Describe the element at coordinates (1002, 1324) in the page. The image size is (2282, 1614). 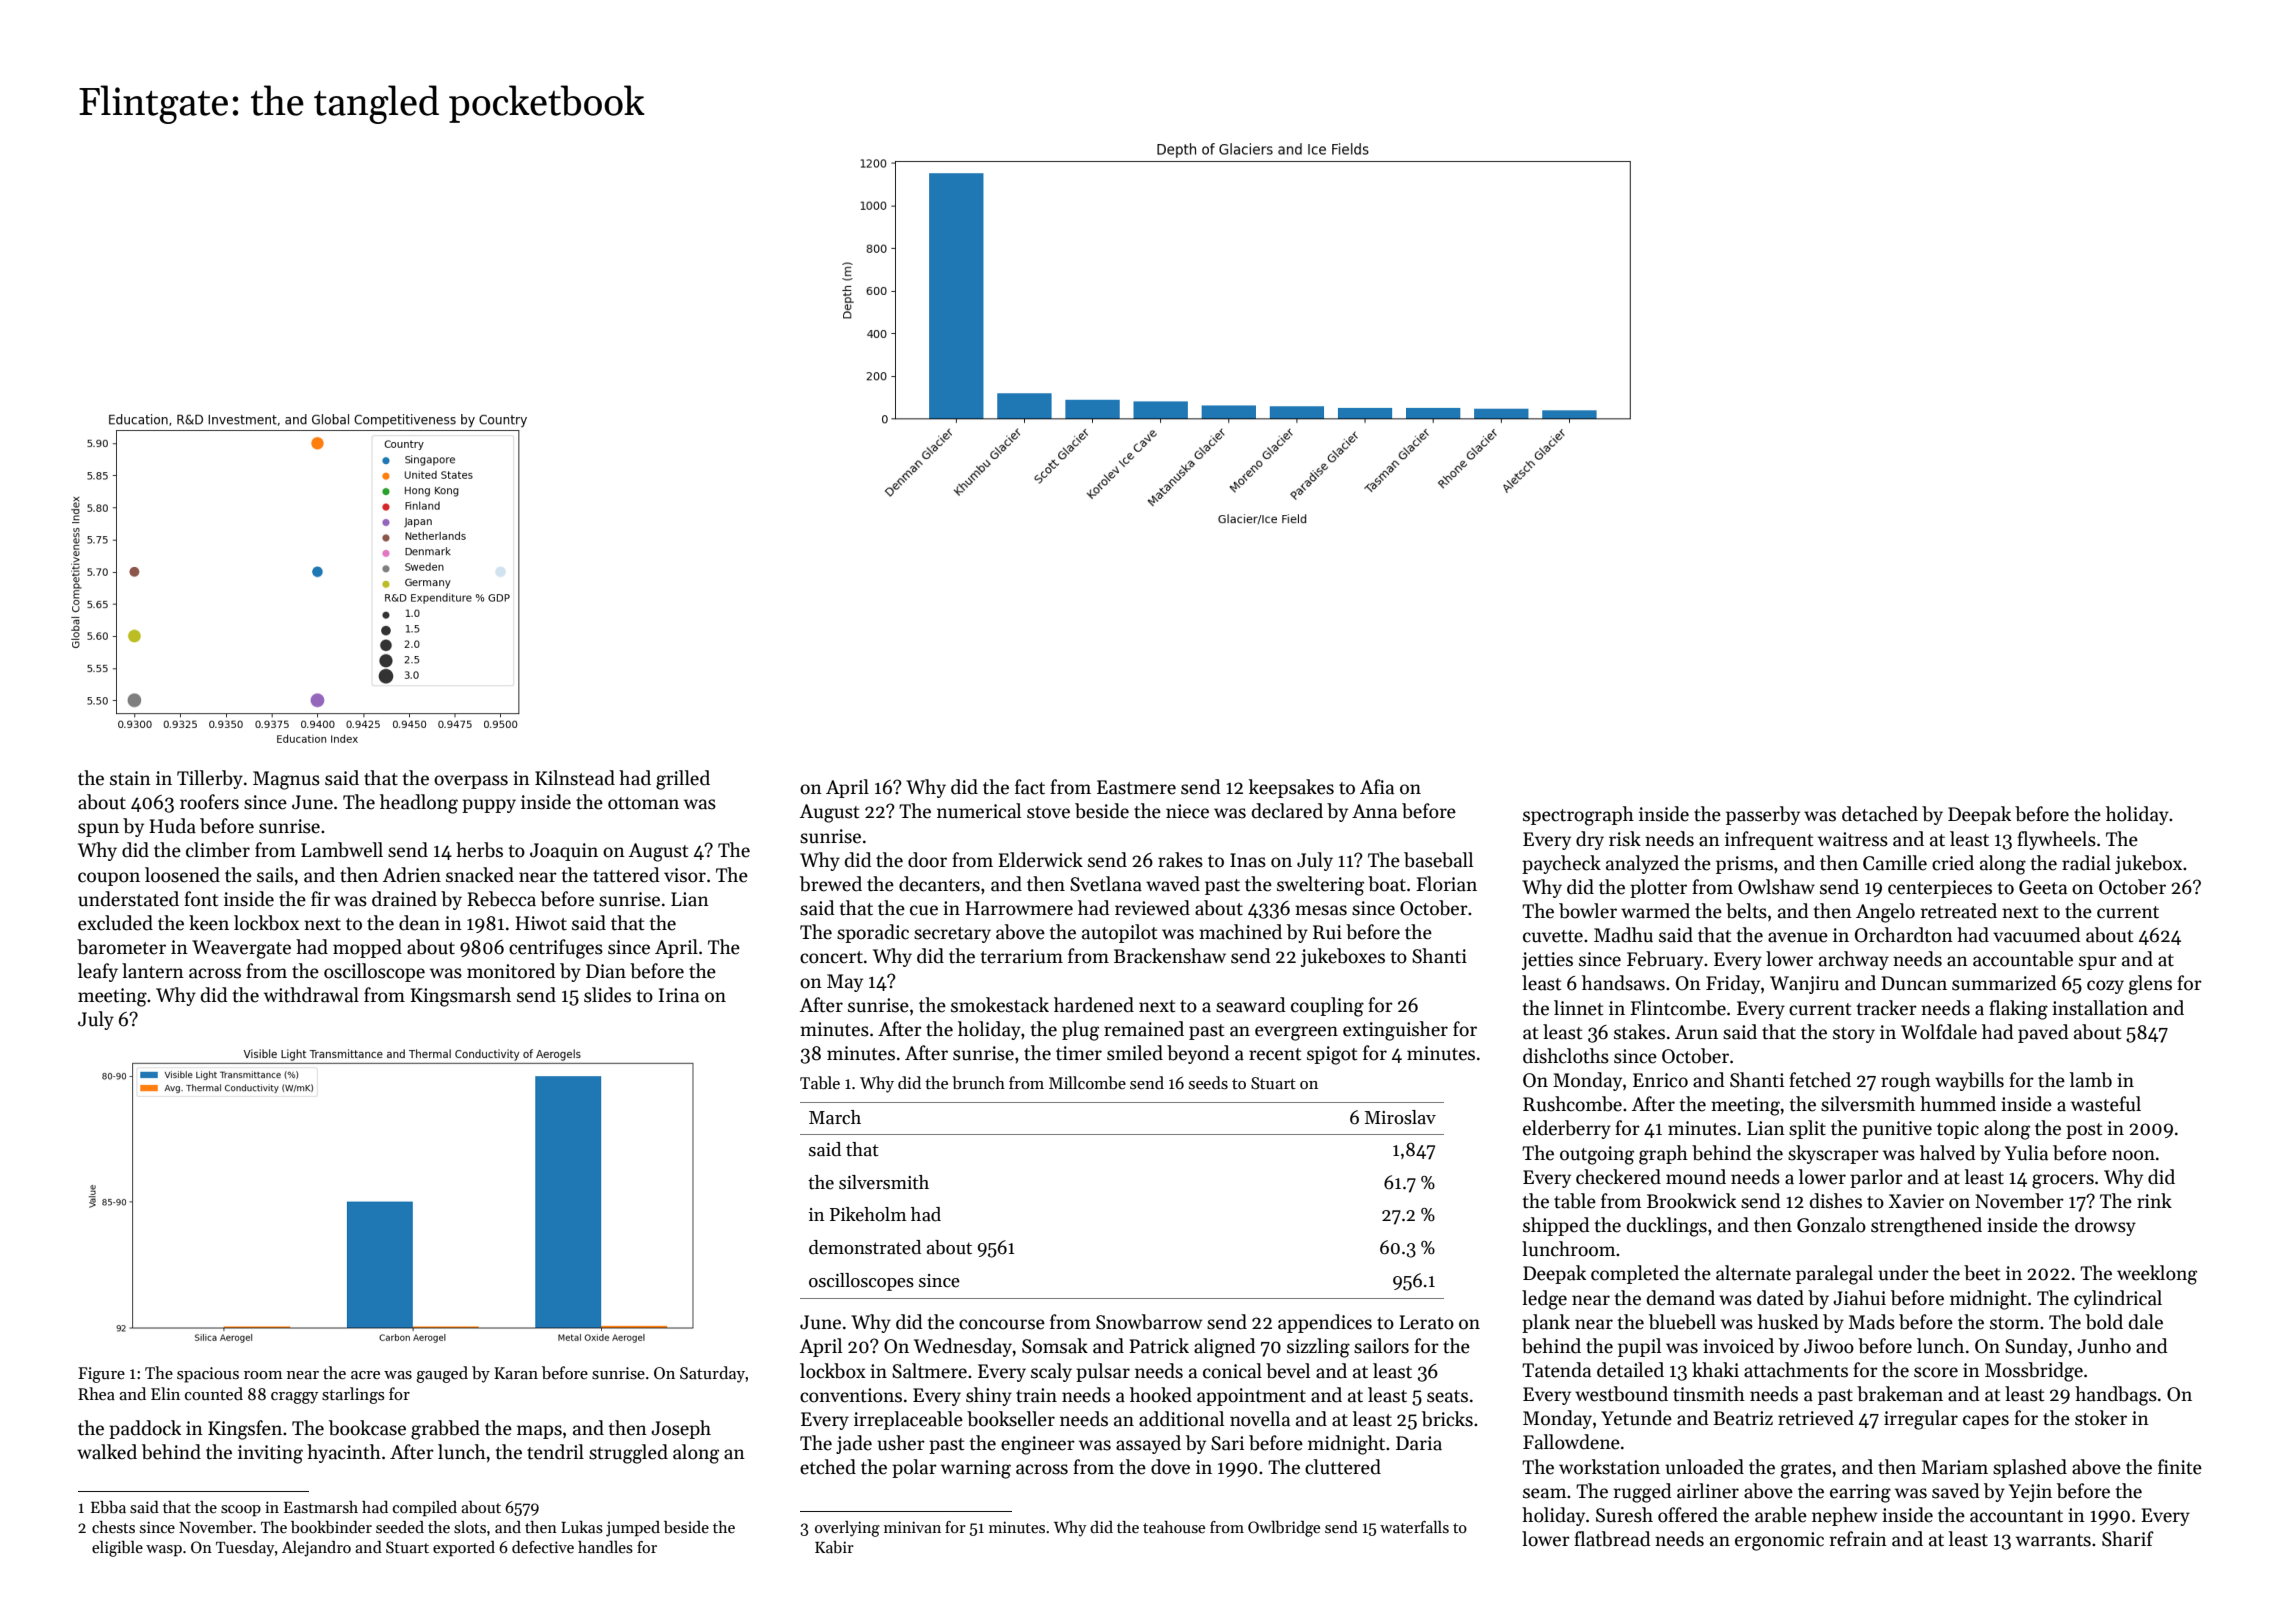
I see `concourse` at that location.
